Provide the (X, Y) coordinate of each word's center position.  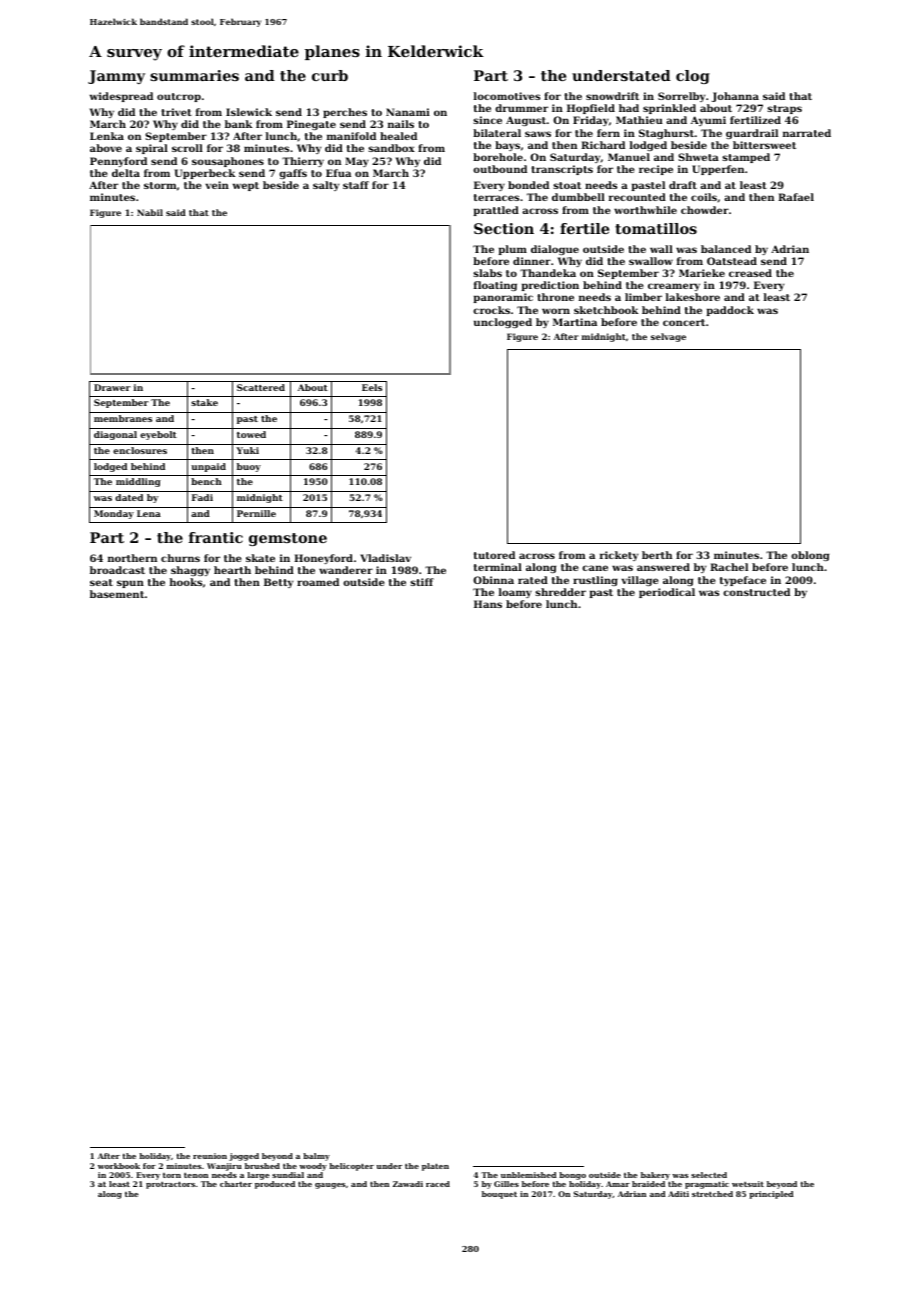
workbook (119, 1166)
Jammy (116, 77)
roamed (318, 582)
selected (709, 1175)
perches (345, 113)
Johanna (735, 97)
